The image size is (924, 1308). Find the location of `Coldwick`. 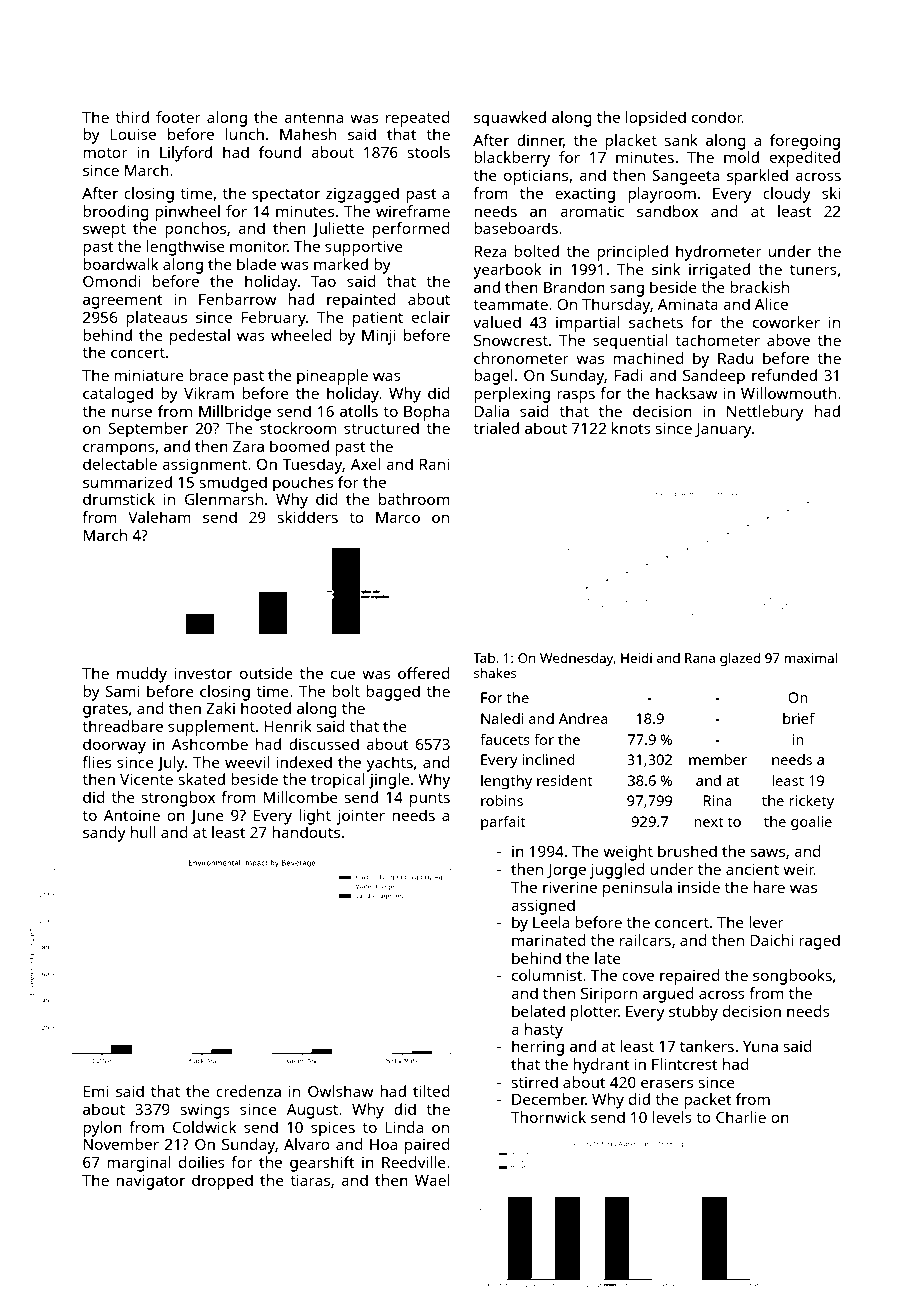

Coldwick is located at coordinates (204, 1127).
